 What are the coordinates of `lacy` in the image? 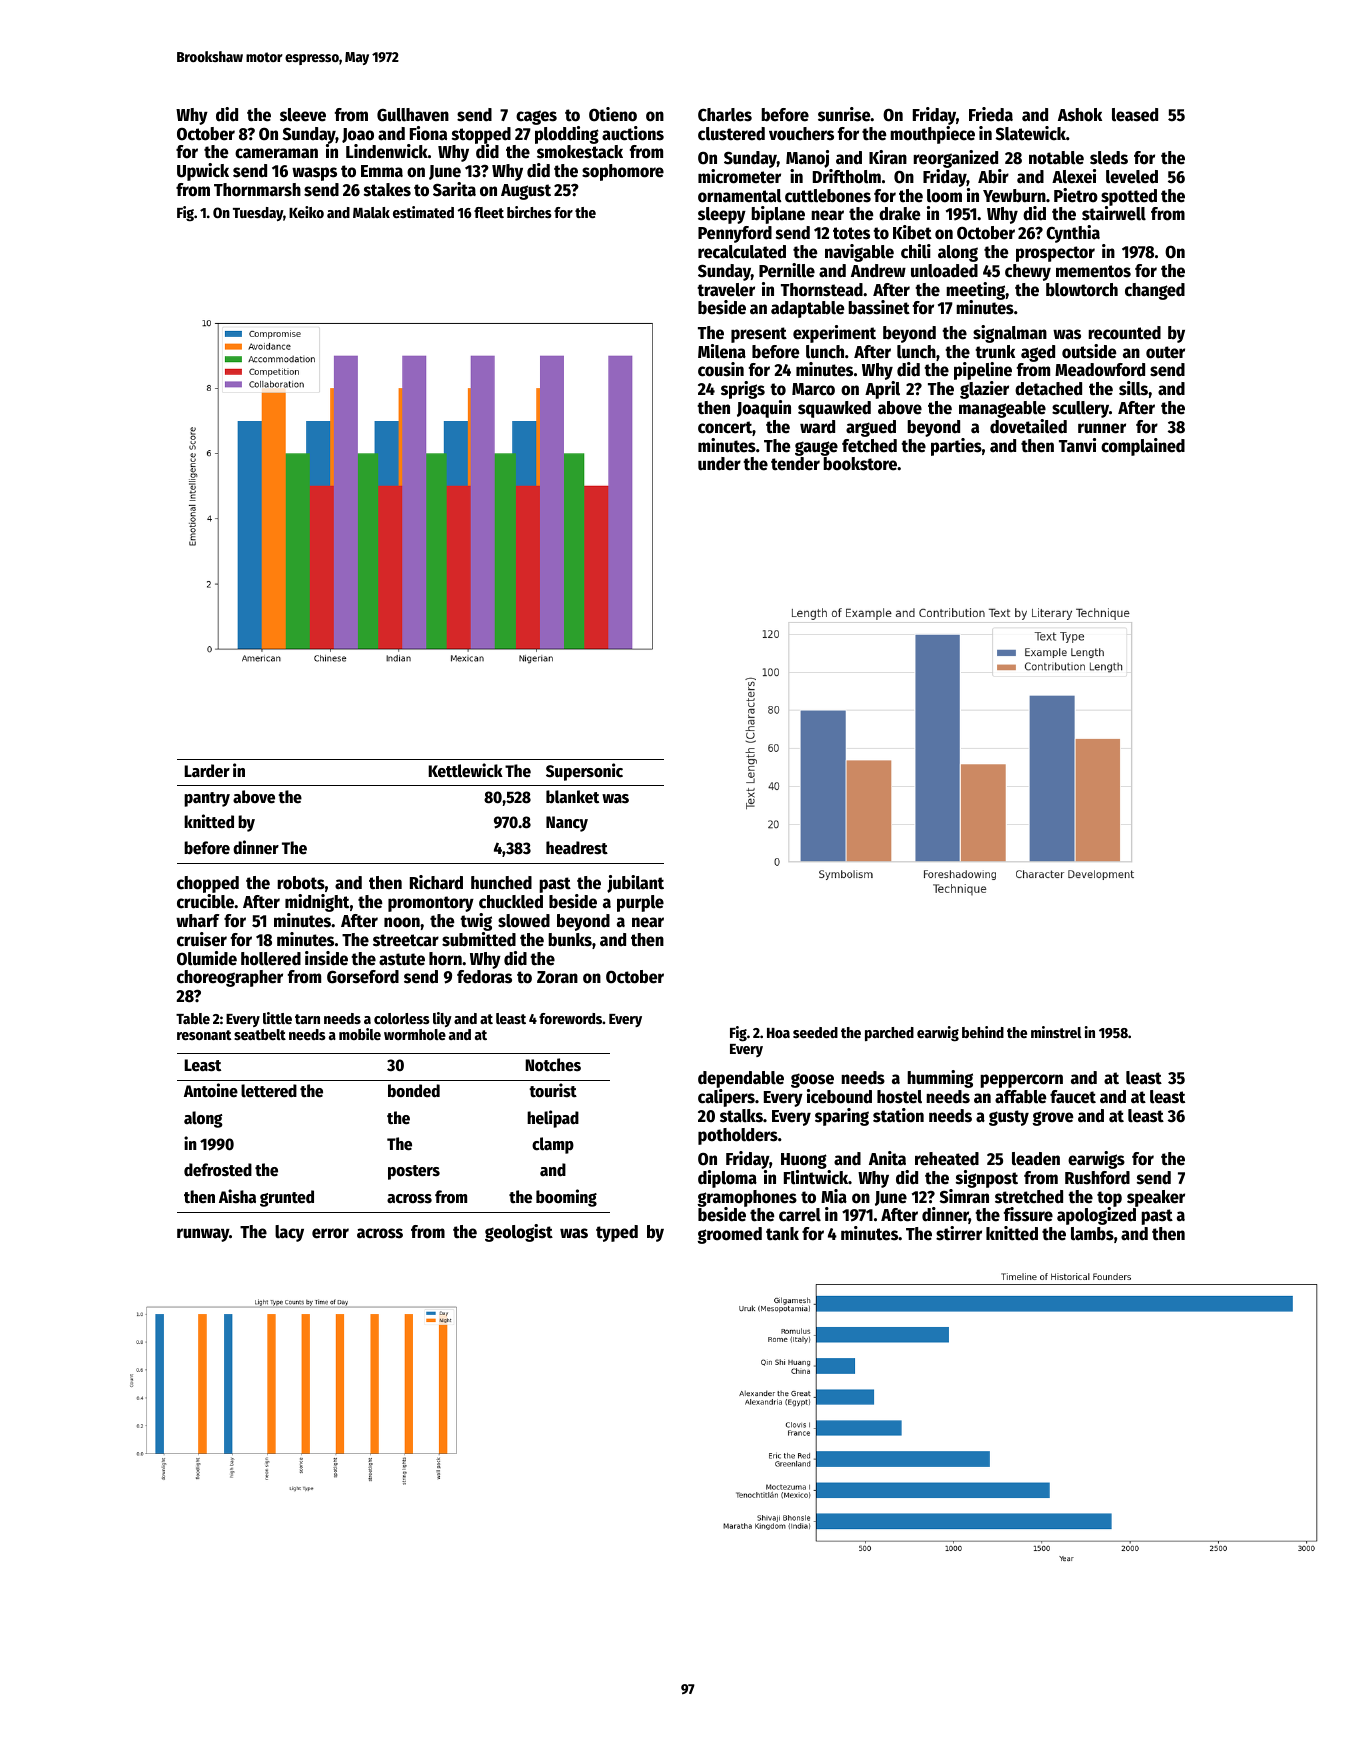 It's located at (289, 1233).
